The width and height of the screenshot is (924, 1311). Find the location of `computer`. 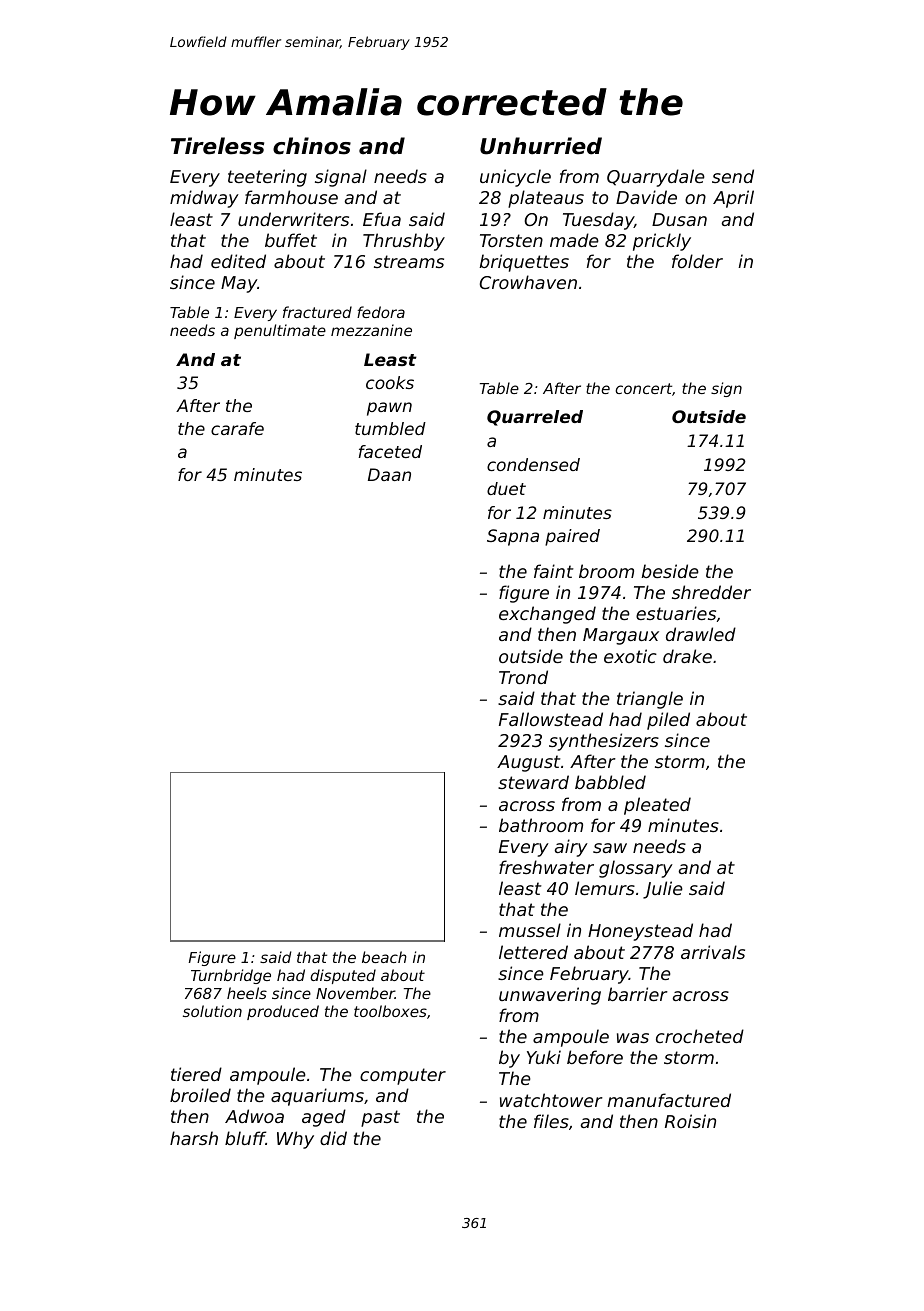

computer is located at coordinates (403, 1076).
